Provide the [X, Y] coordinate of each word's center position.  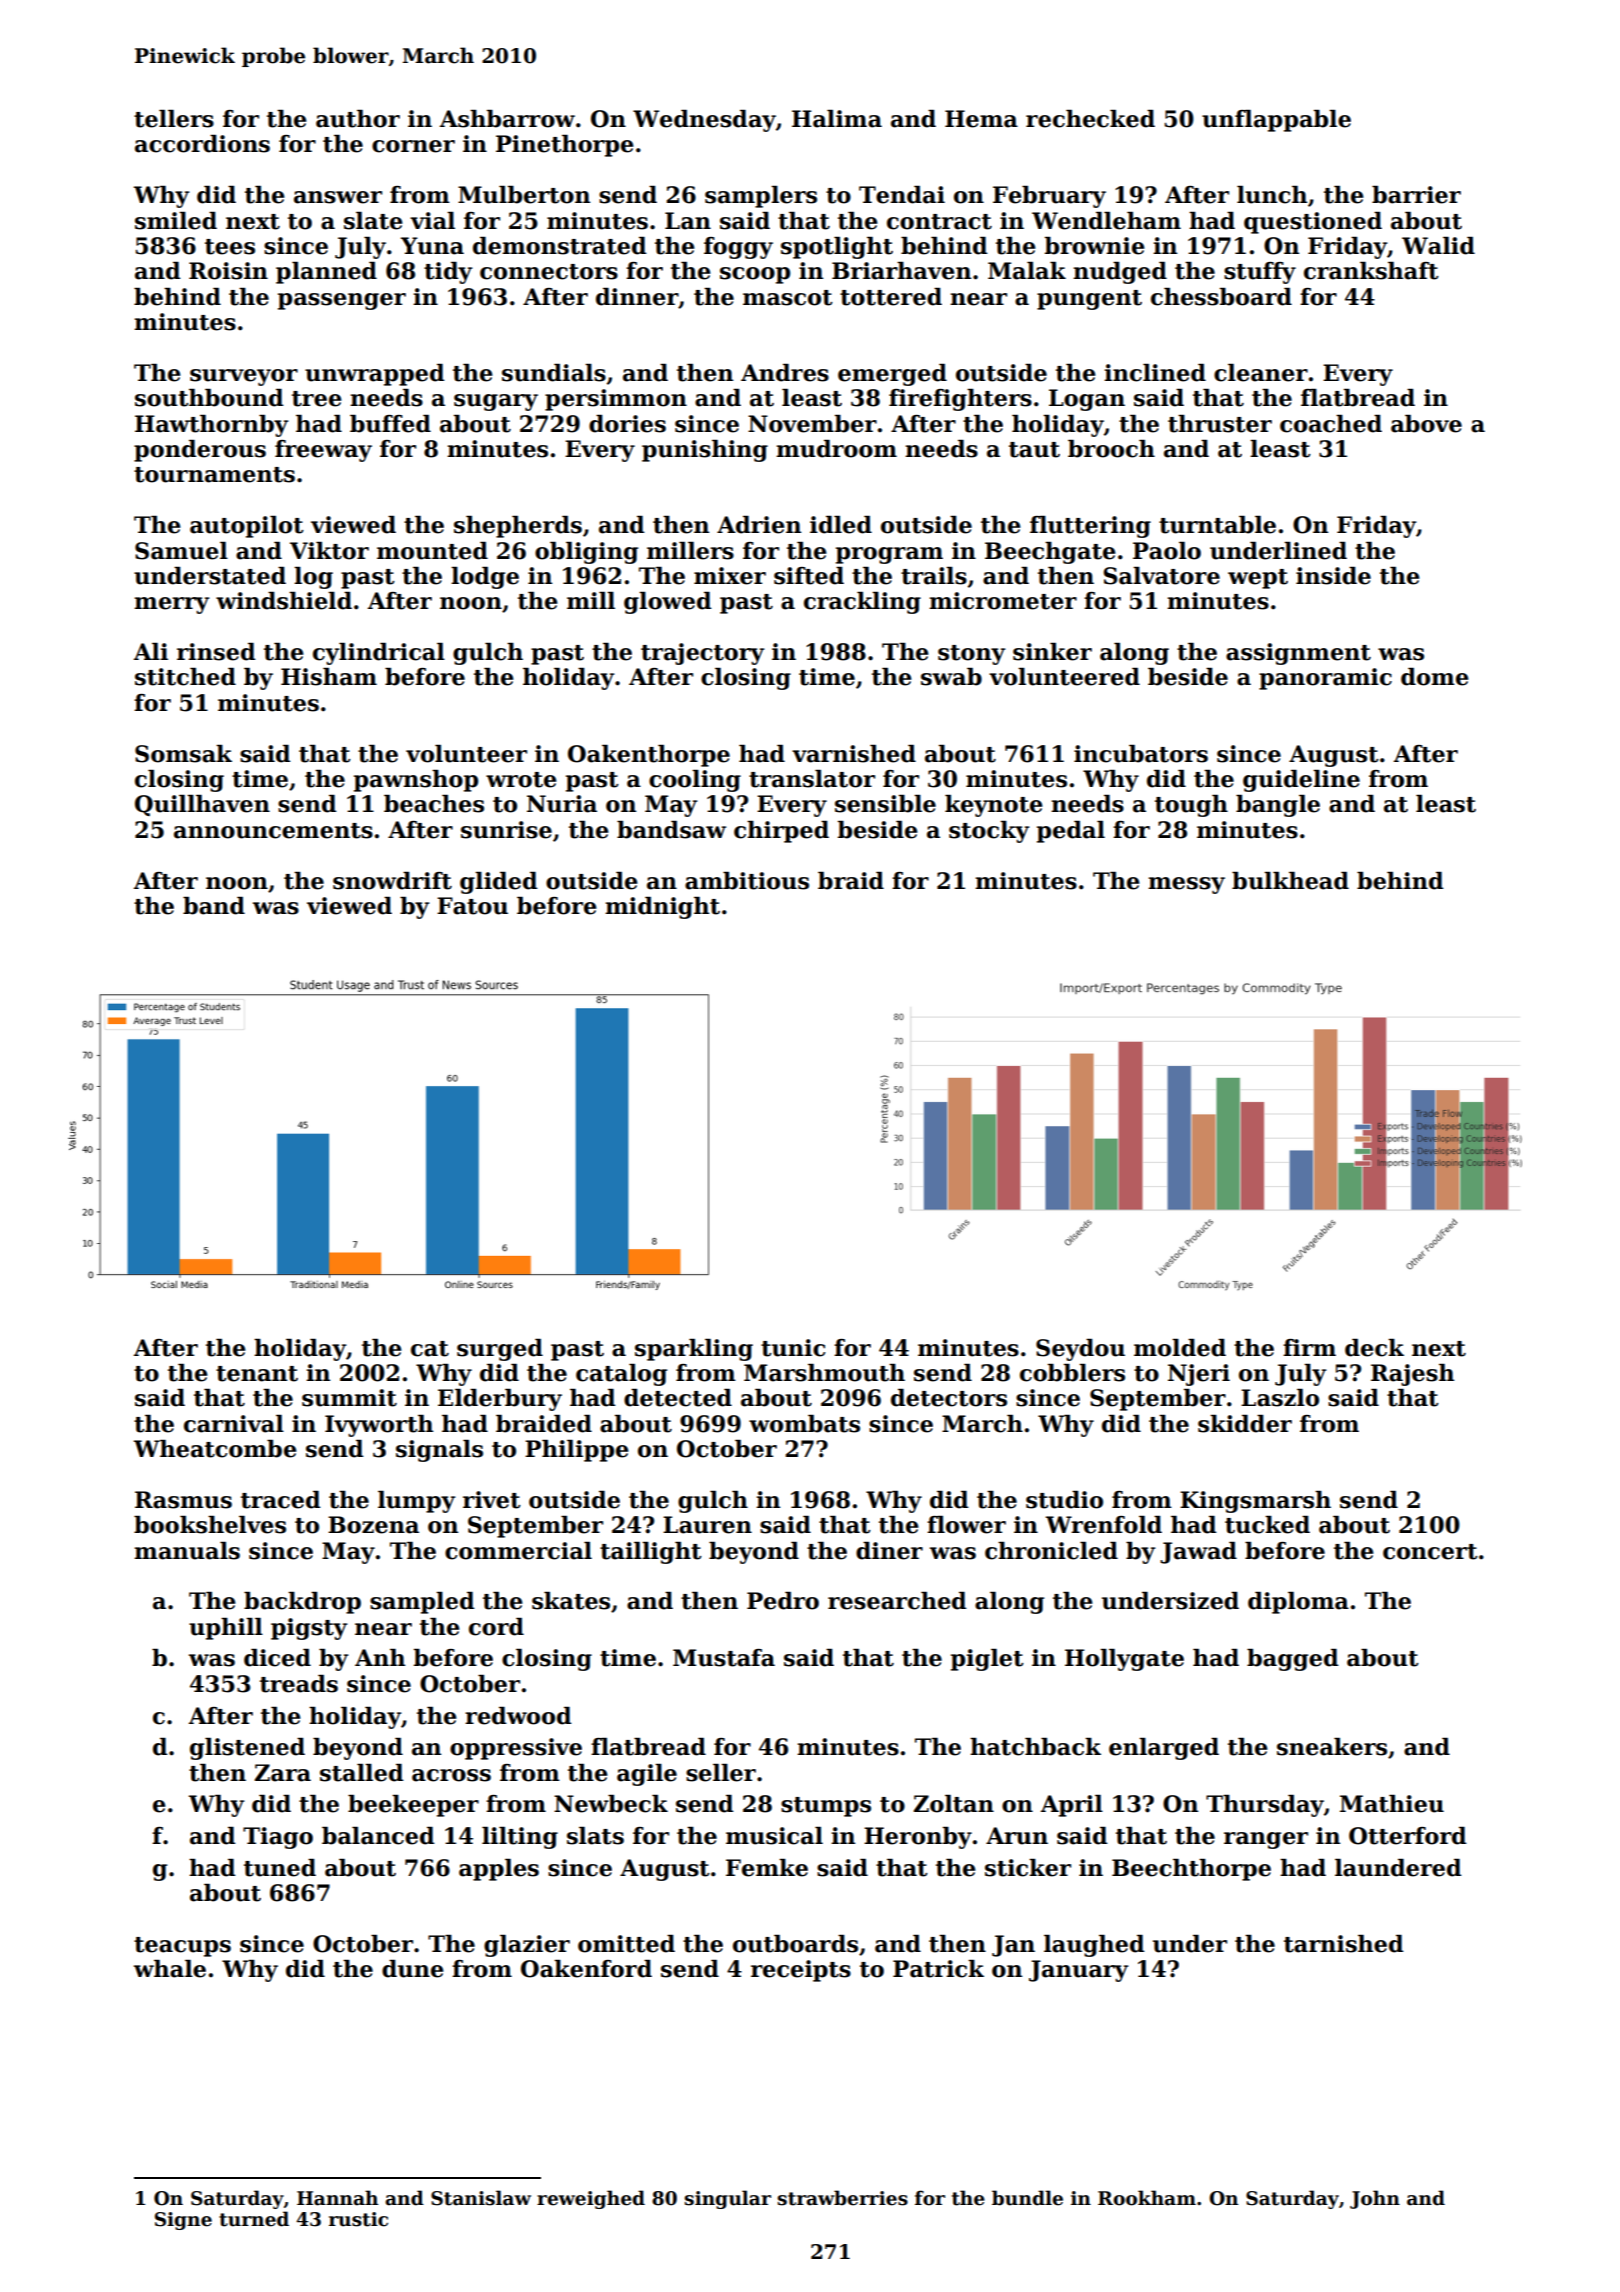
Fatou [472, 906]
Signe [183, 2221]
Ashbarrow [507, 119]
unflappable [1276, 121]
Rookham [1147, 2198]
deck [1374, 1348]
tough [1191, 806]
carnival [234, 1424]
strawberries [842, 2198]
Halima [837, 119]
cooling [695, 781]
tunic [793, 1348]
